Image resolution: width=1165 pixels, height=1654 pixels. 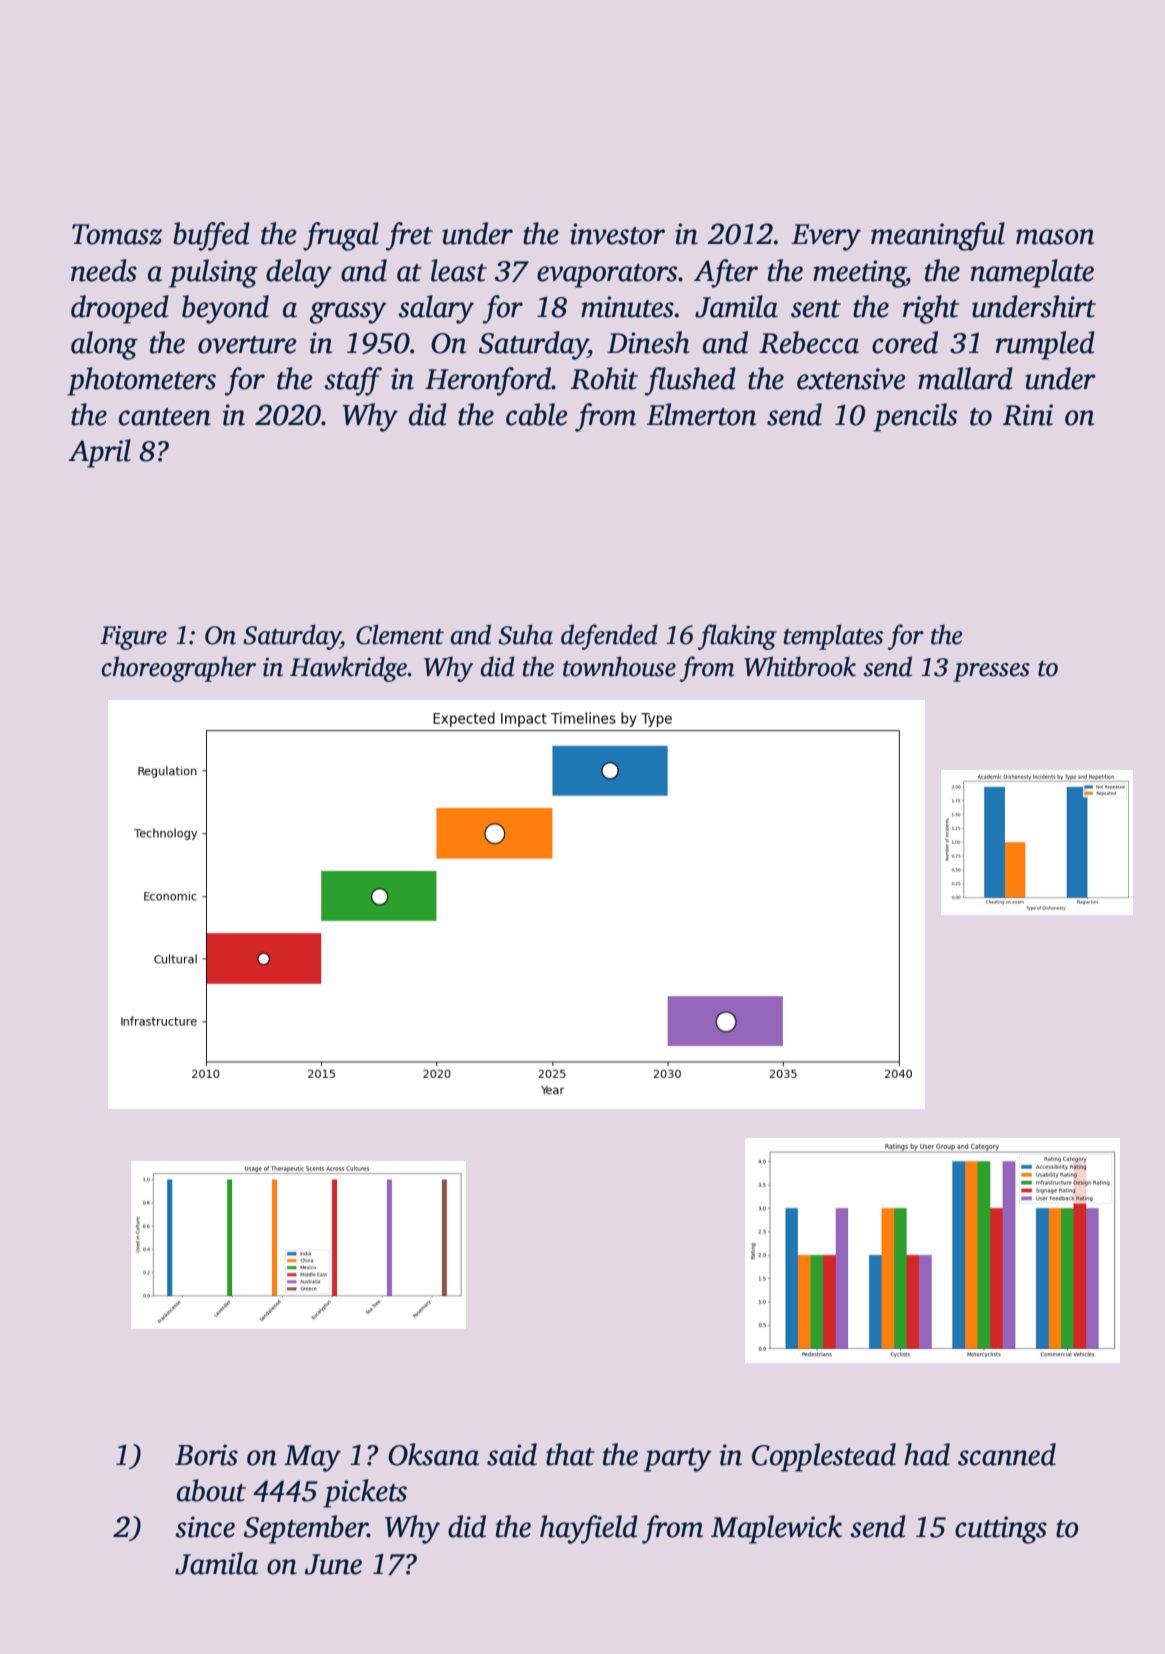 I want to click on scanned, so click(x=1007, y=1454).
